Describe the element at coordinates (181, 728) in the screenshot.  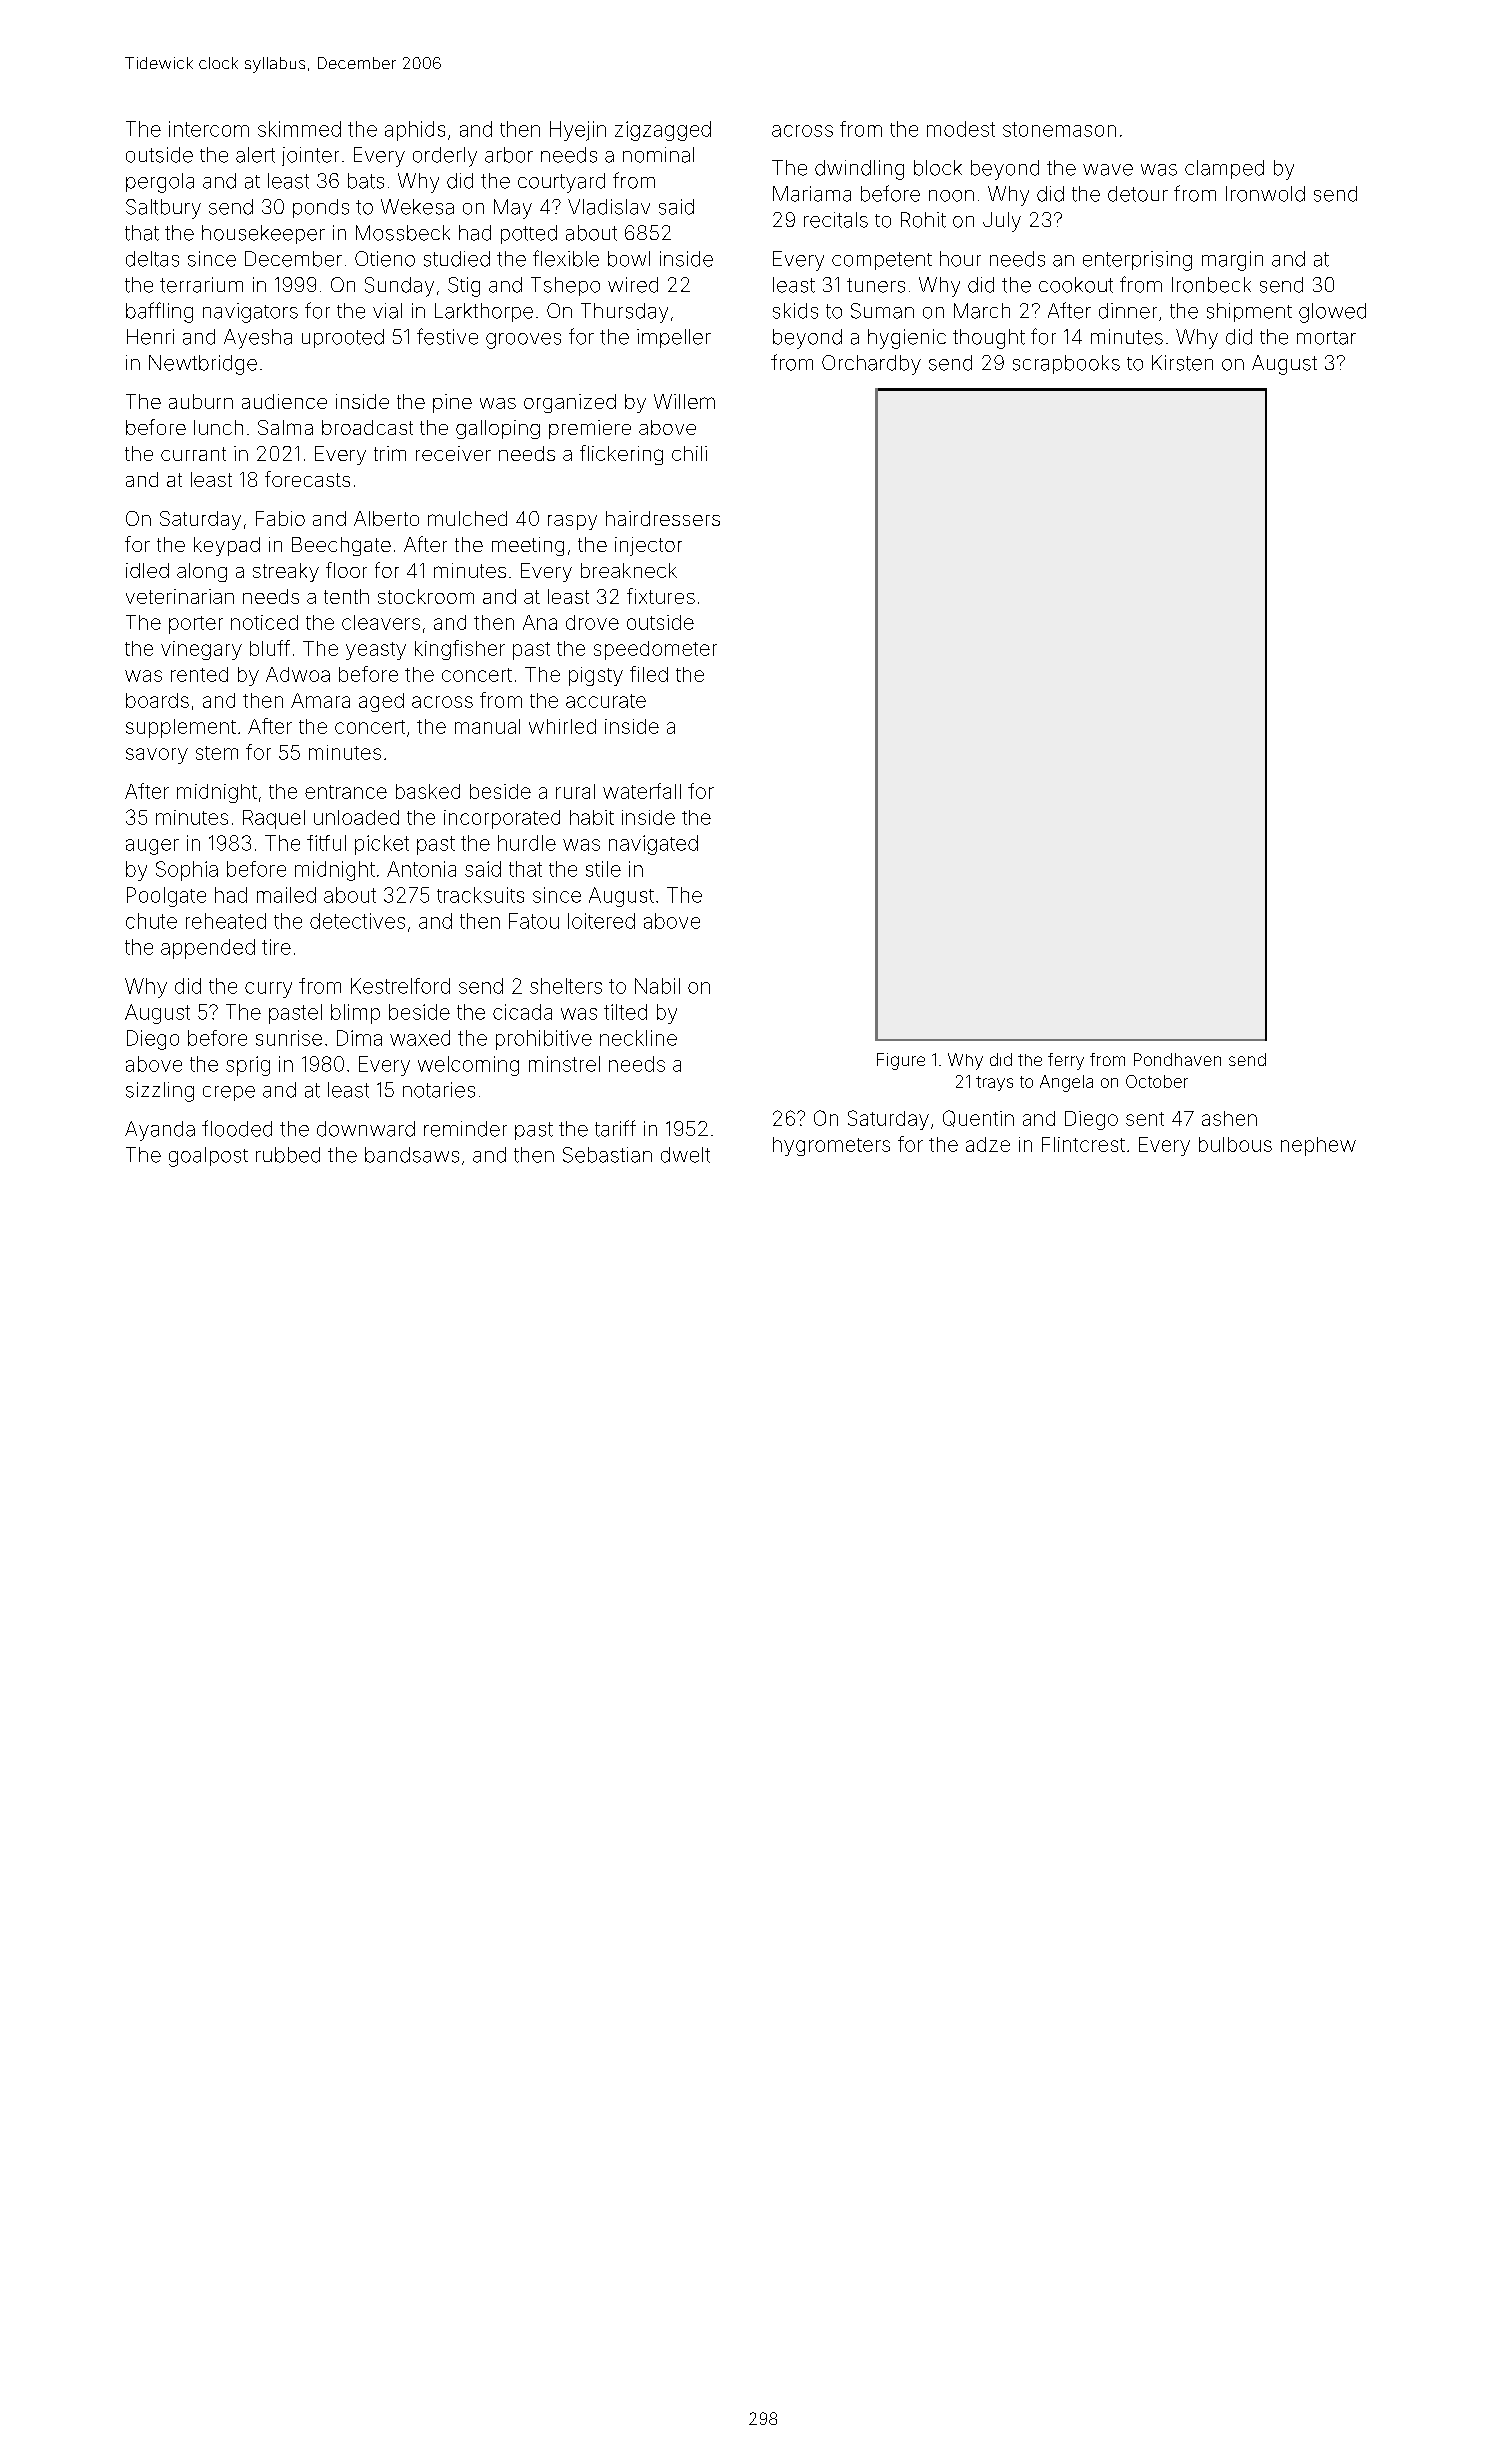
I see `supplement` at that location.
